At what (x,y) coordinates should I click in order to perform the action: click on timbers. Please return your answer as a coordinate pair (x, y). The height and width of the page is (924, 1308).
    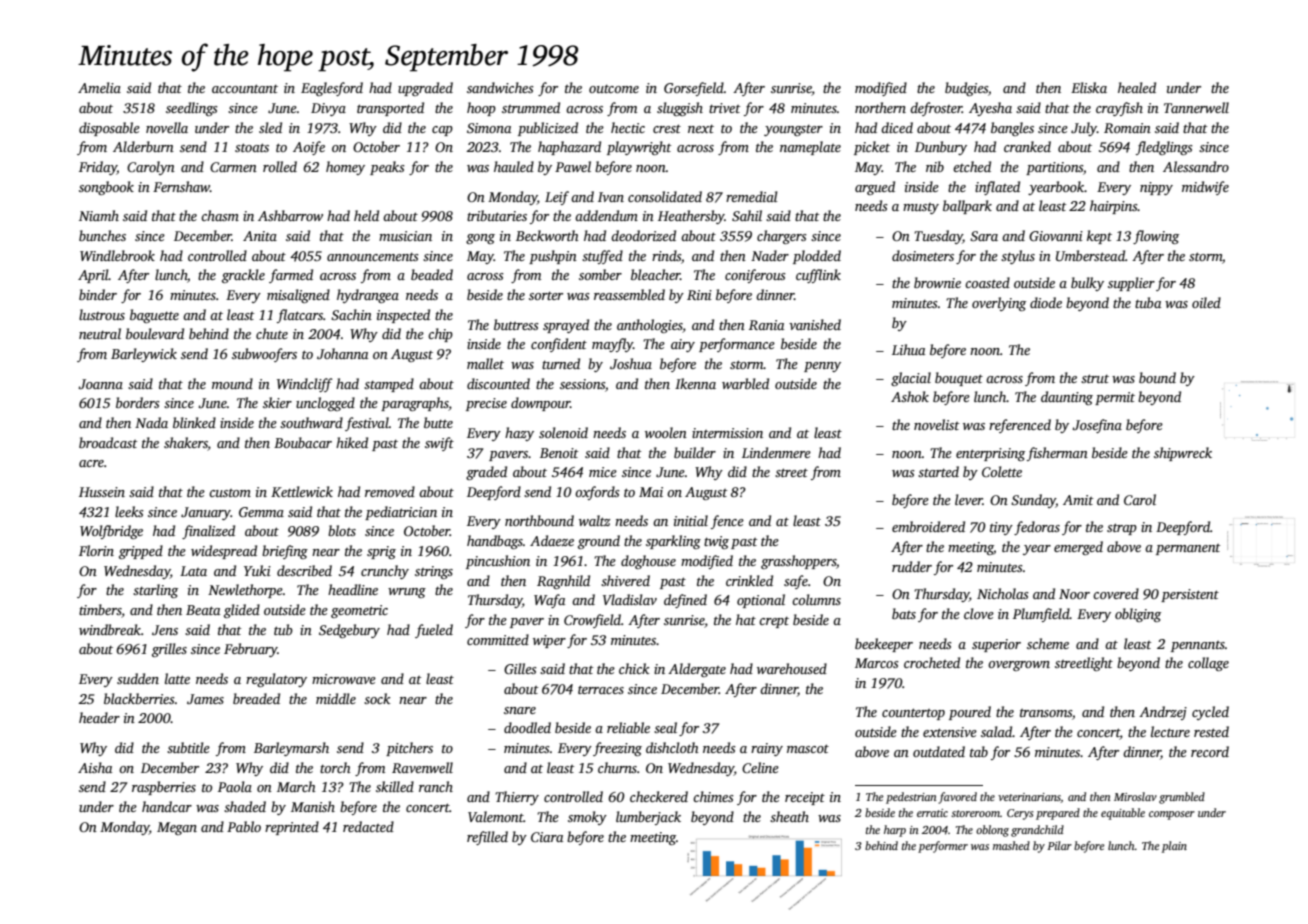
    Looking at the image, I should click on (100, 609).
